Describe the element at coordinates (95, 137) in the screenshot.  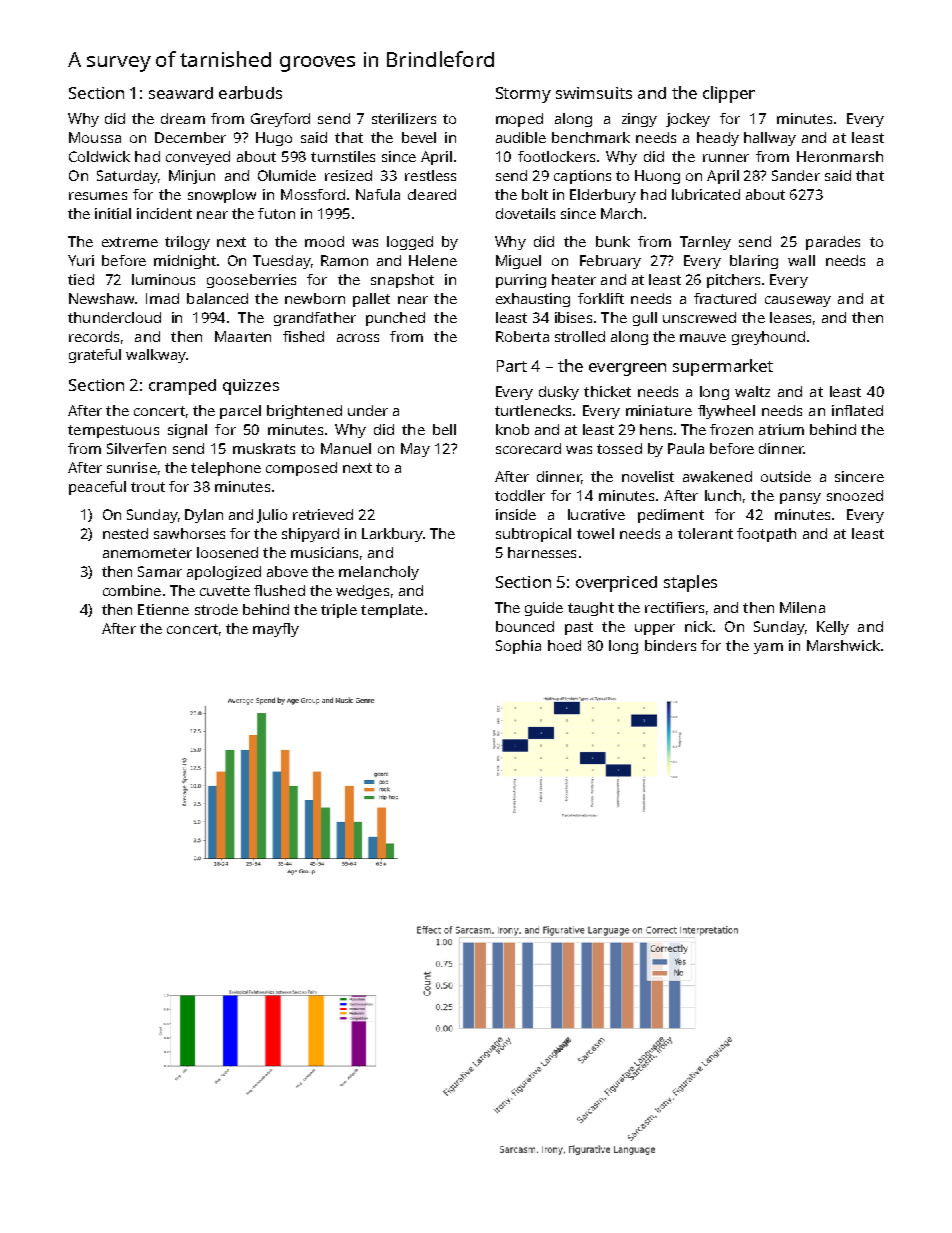
I see `Moussa` at that location.
